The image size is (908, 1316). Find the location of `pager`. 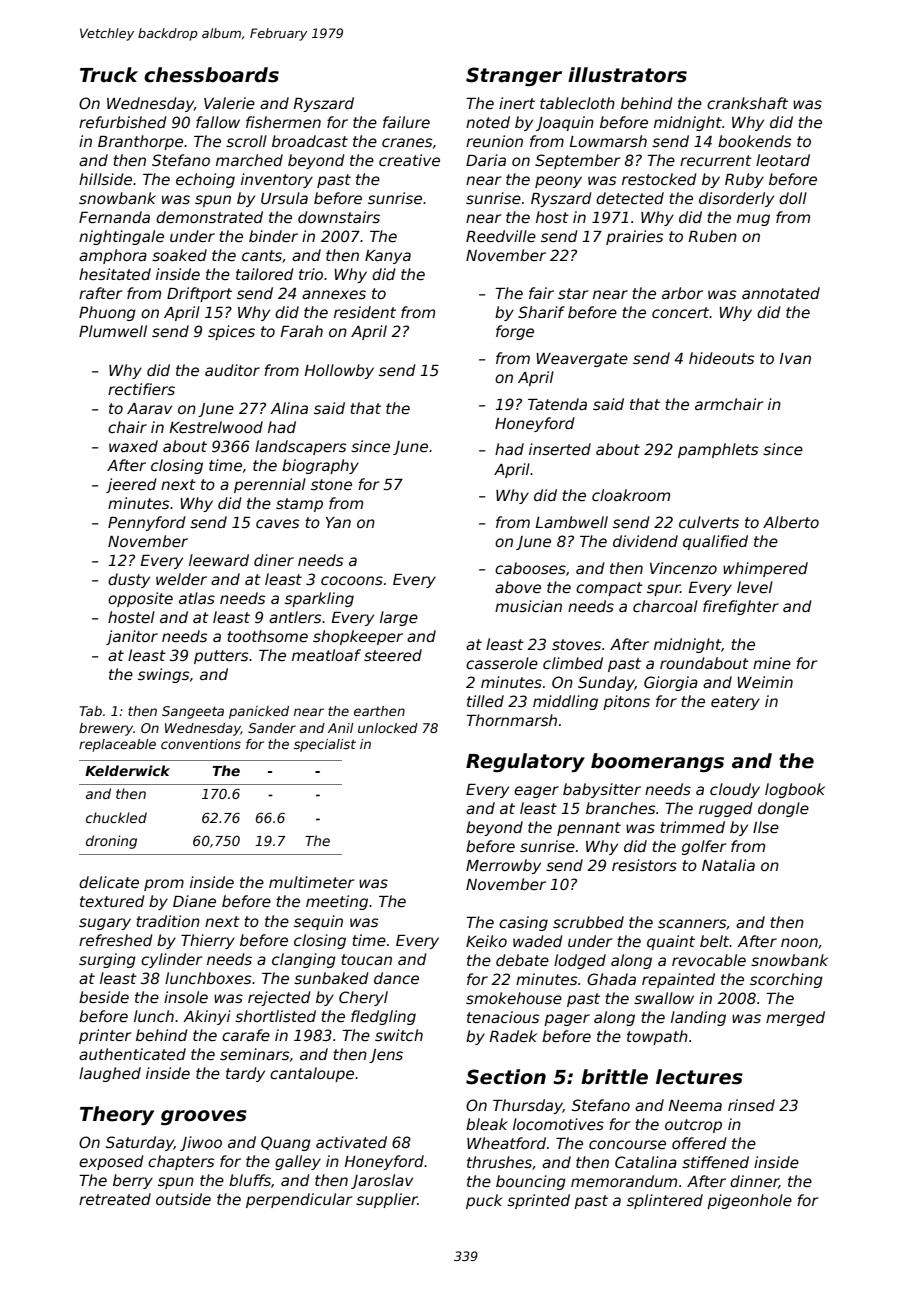

pager is located at coordinates (567, 1020).
